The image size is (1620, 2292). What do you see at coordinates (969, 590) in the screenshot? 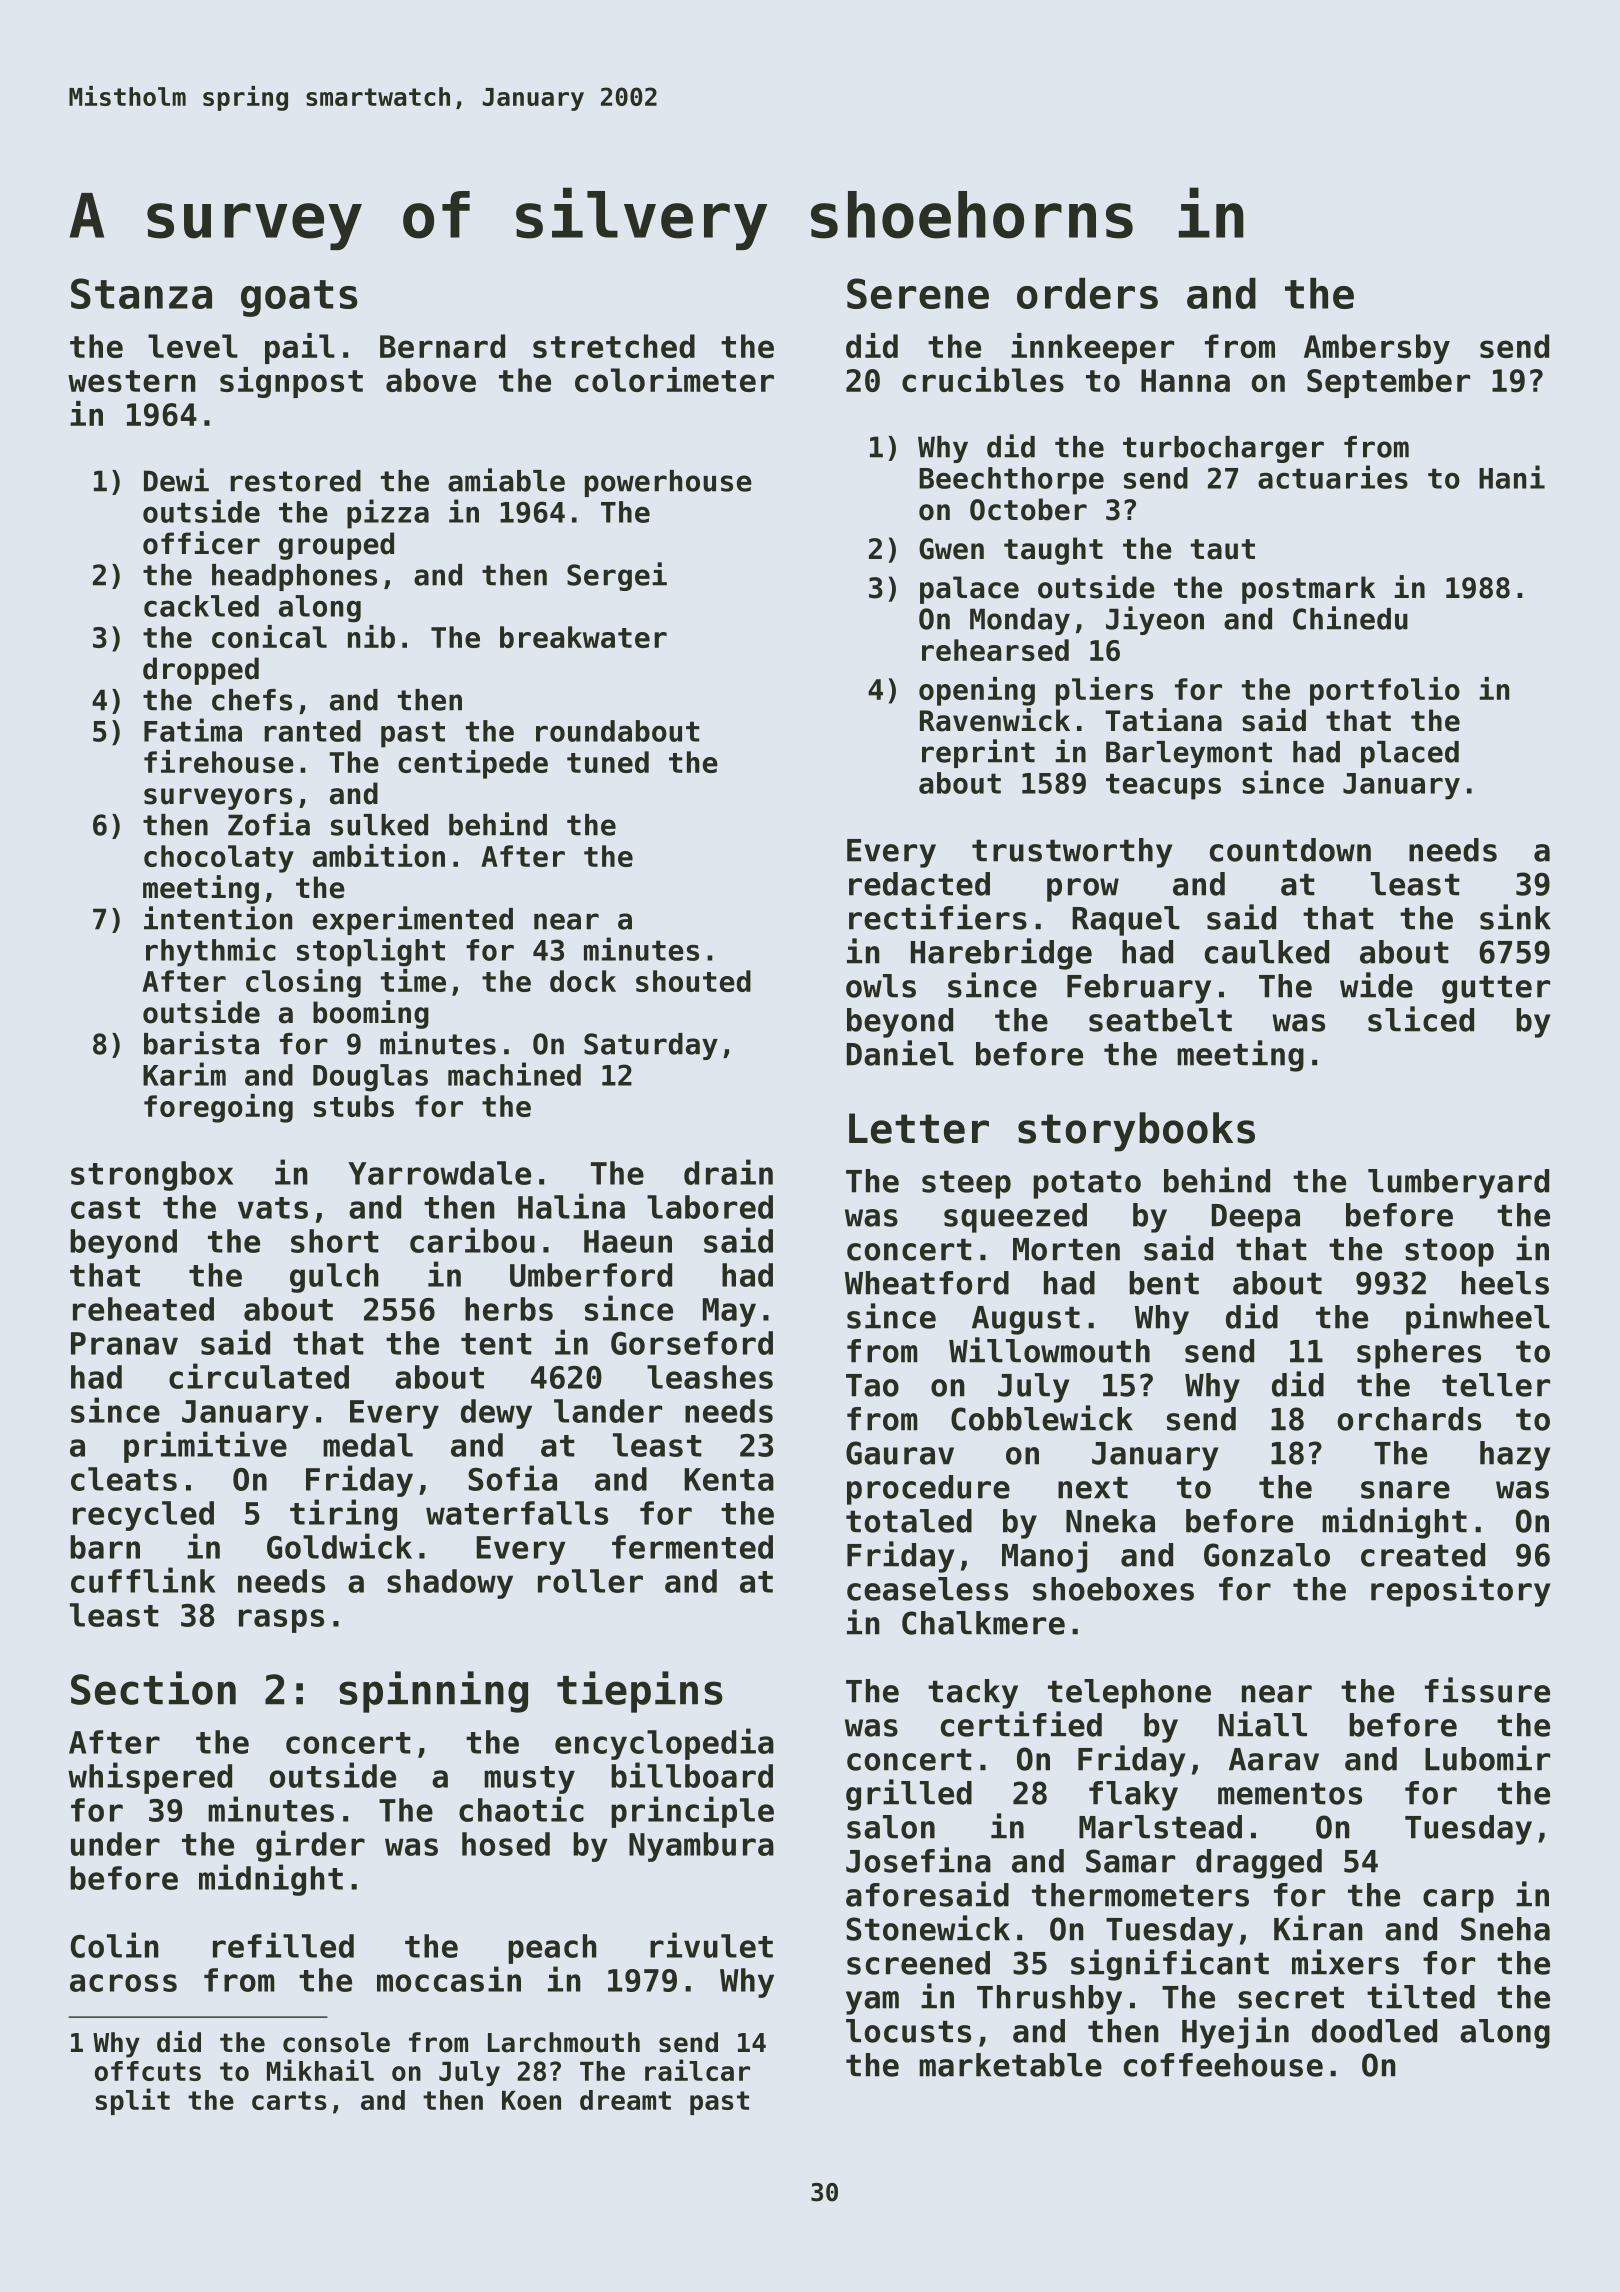
I see `palace` at bounding box center [969, 590].
